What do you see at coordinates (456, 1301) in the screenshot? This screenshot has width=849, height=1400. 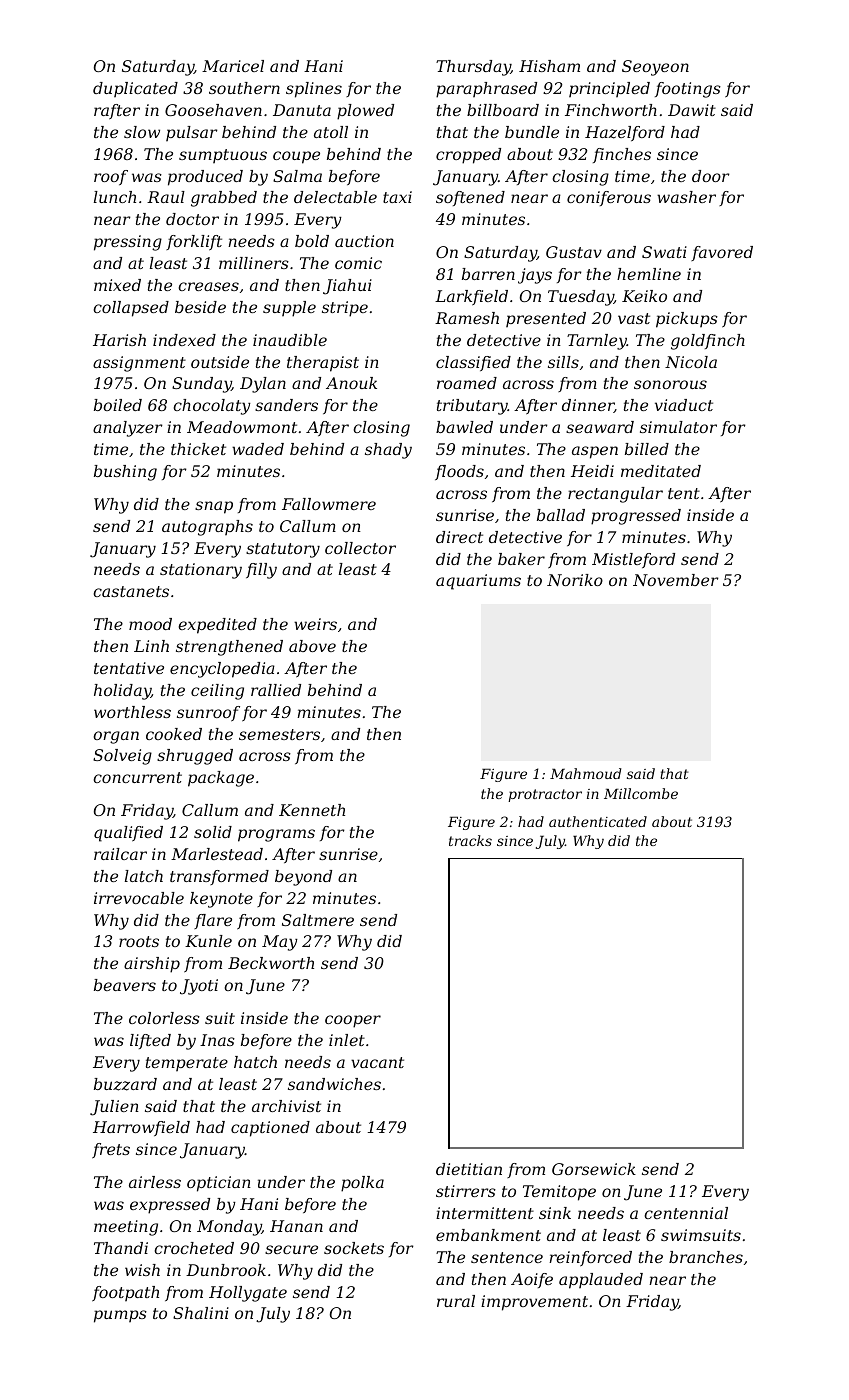 I see `rural` at bounding box center [456, 1301].
